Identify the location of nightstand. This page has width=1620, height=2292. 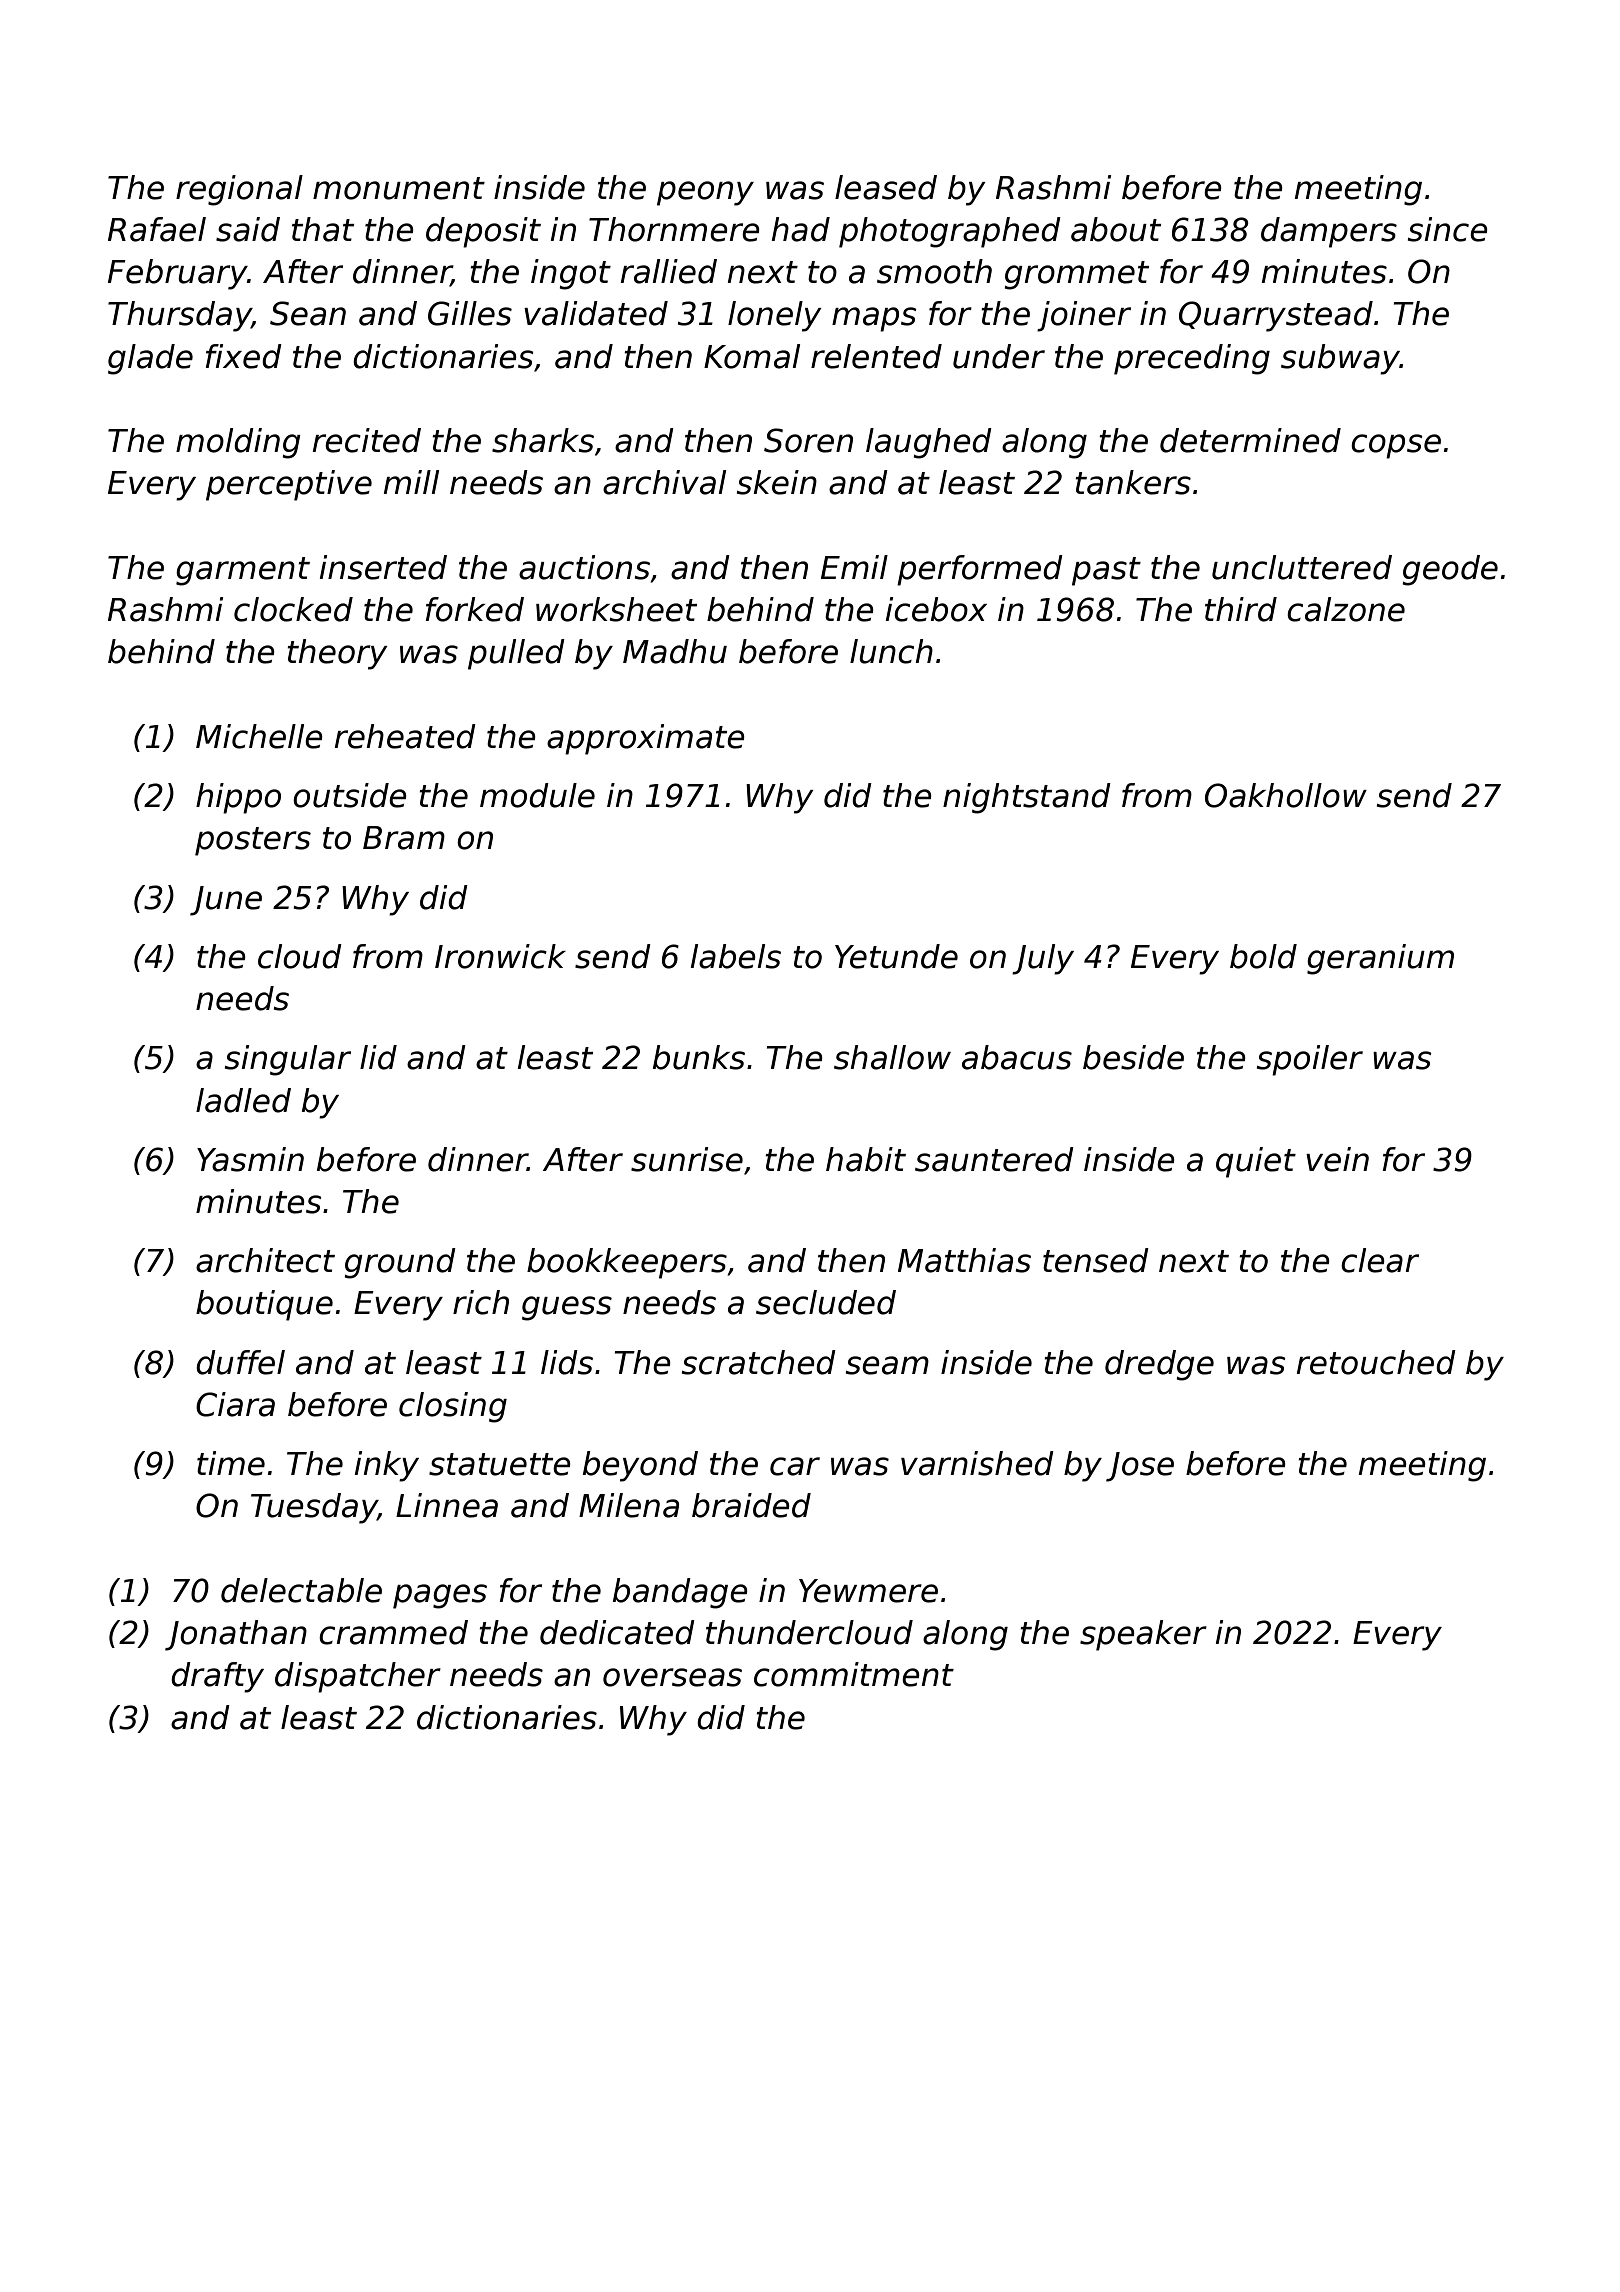
(1027, 798).
